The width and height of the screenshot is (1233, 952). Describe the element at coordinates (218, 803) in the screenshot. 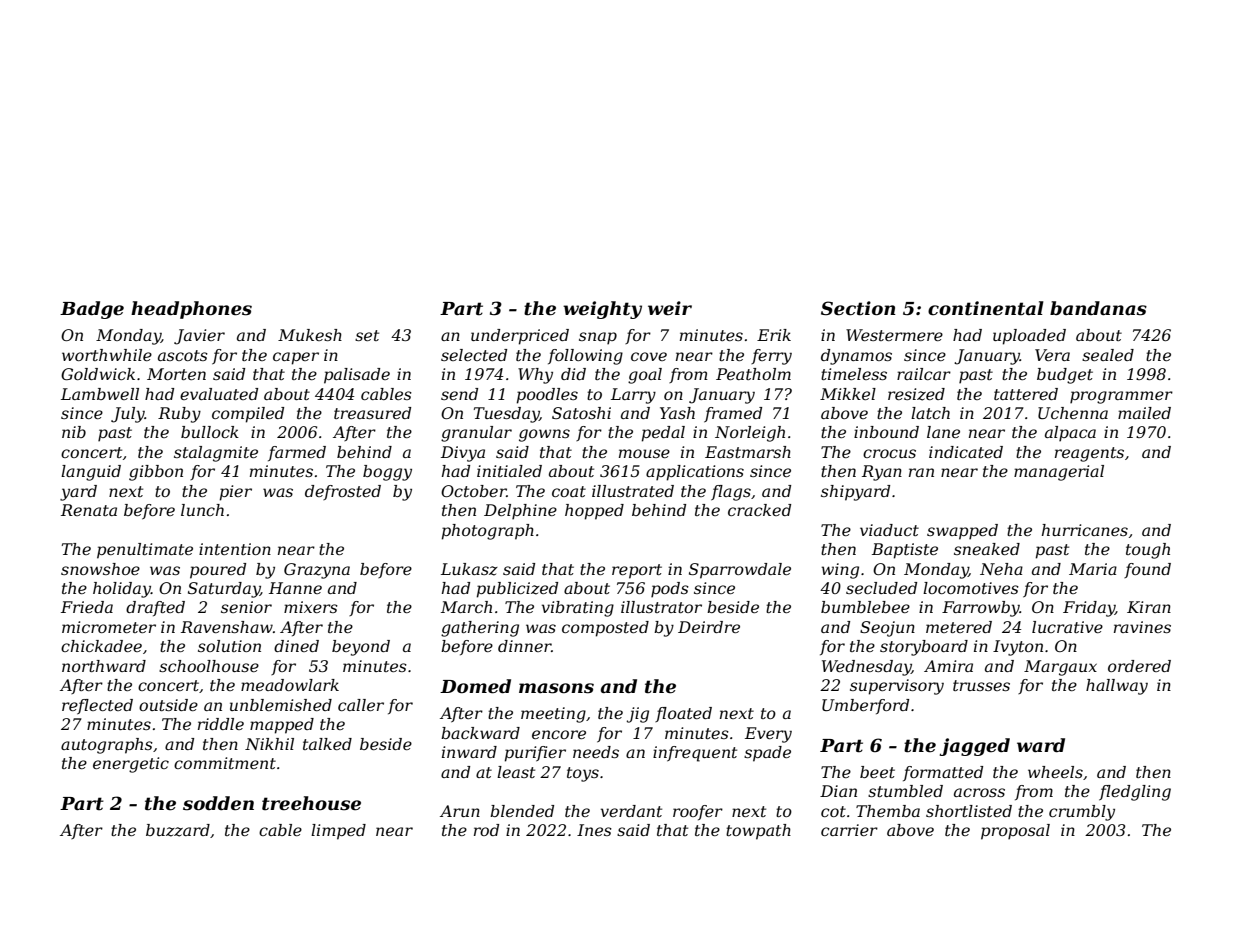

I see `sodden` at that location.
